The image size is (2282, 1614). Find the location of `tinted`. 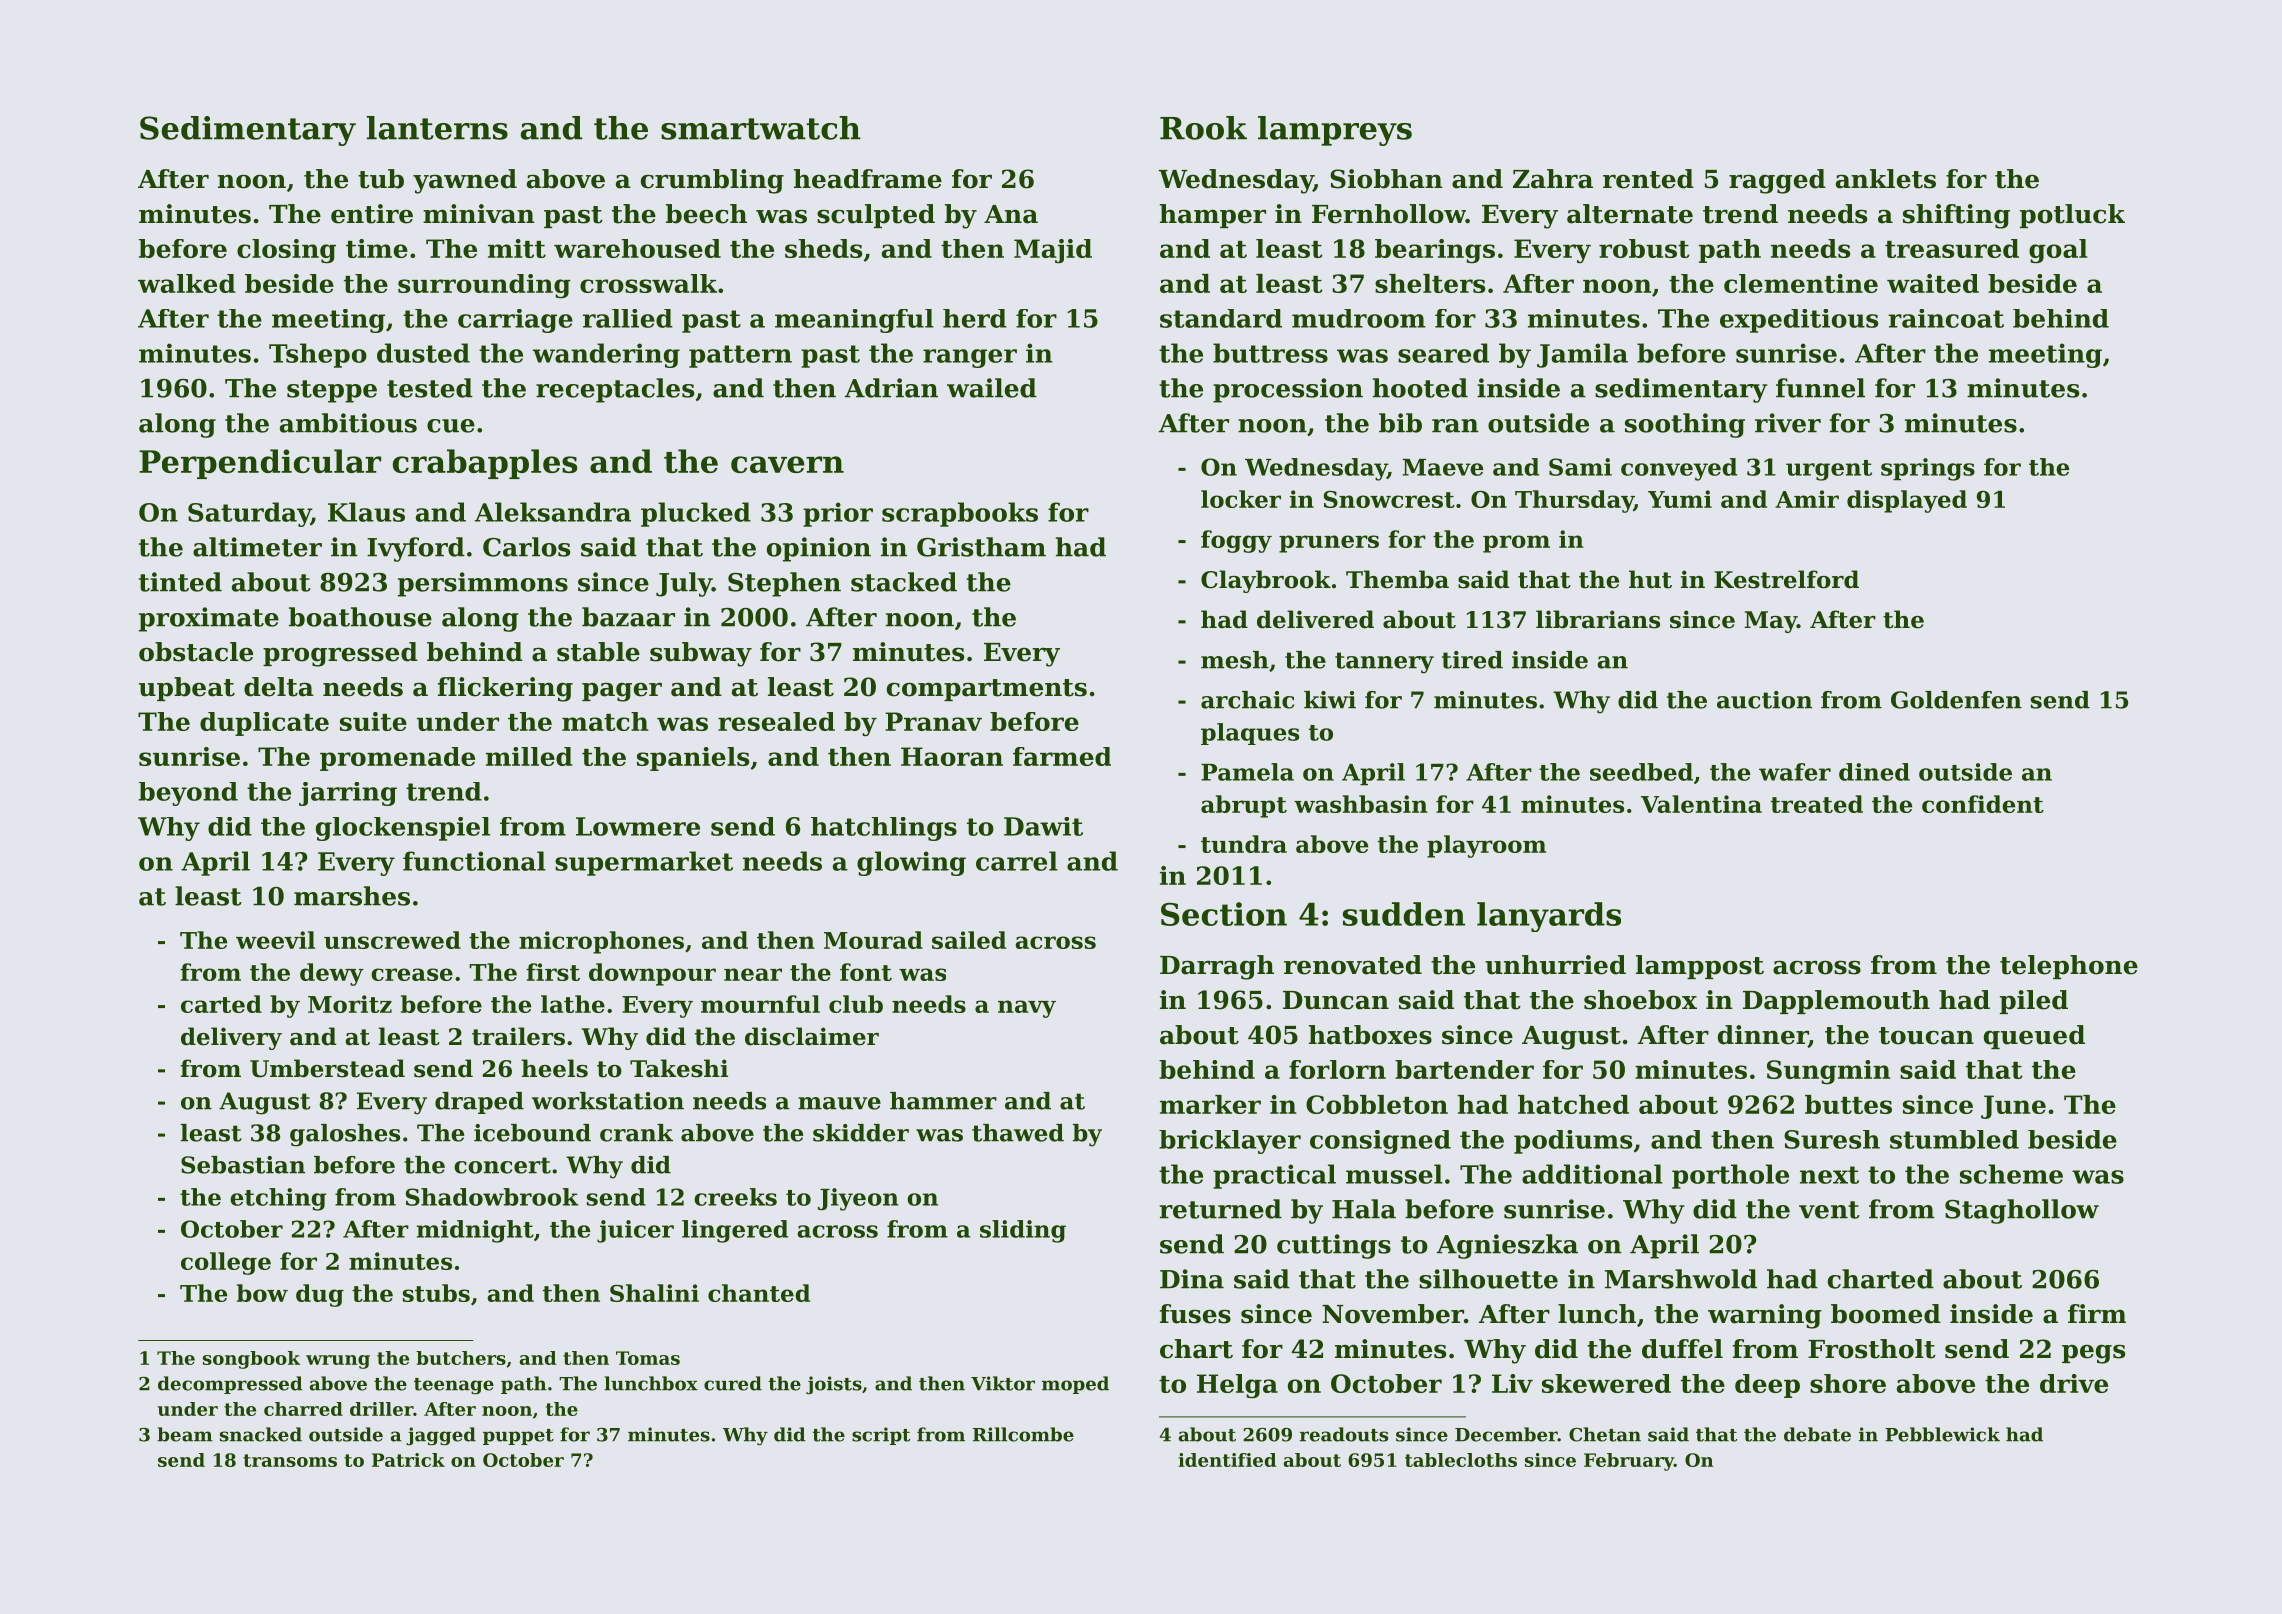

tinted is located at coordinates (180, 582).
